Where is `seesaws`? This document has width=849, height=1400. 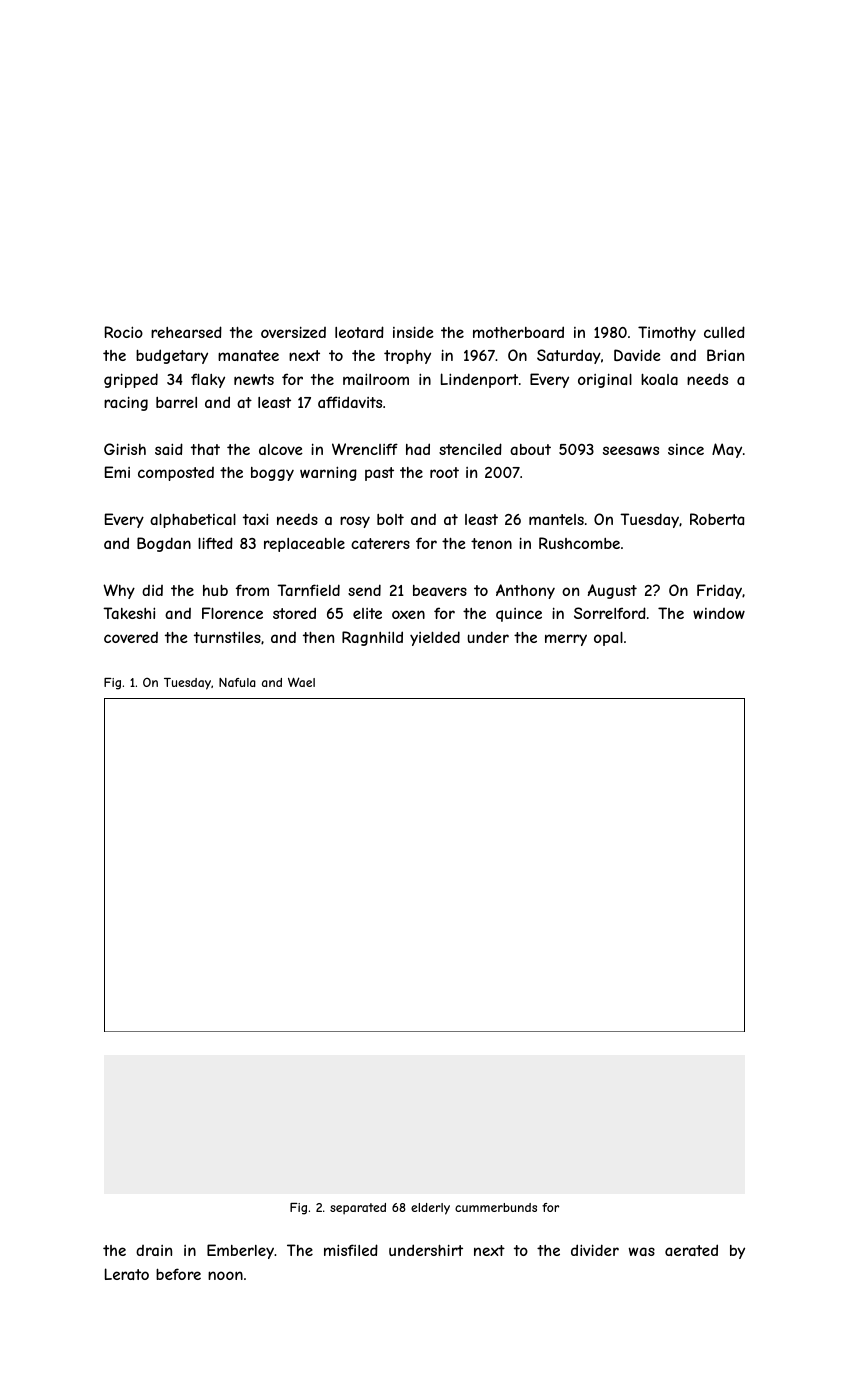 seesaws is located at coordinates (631, 450).
